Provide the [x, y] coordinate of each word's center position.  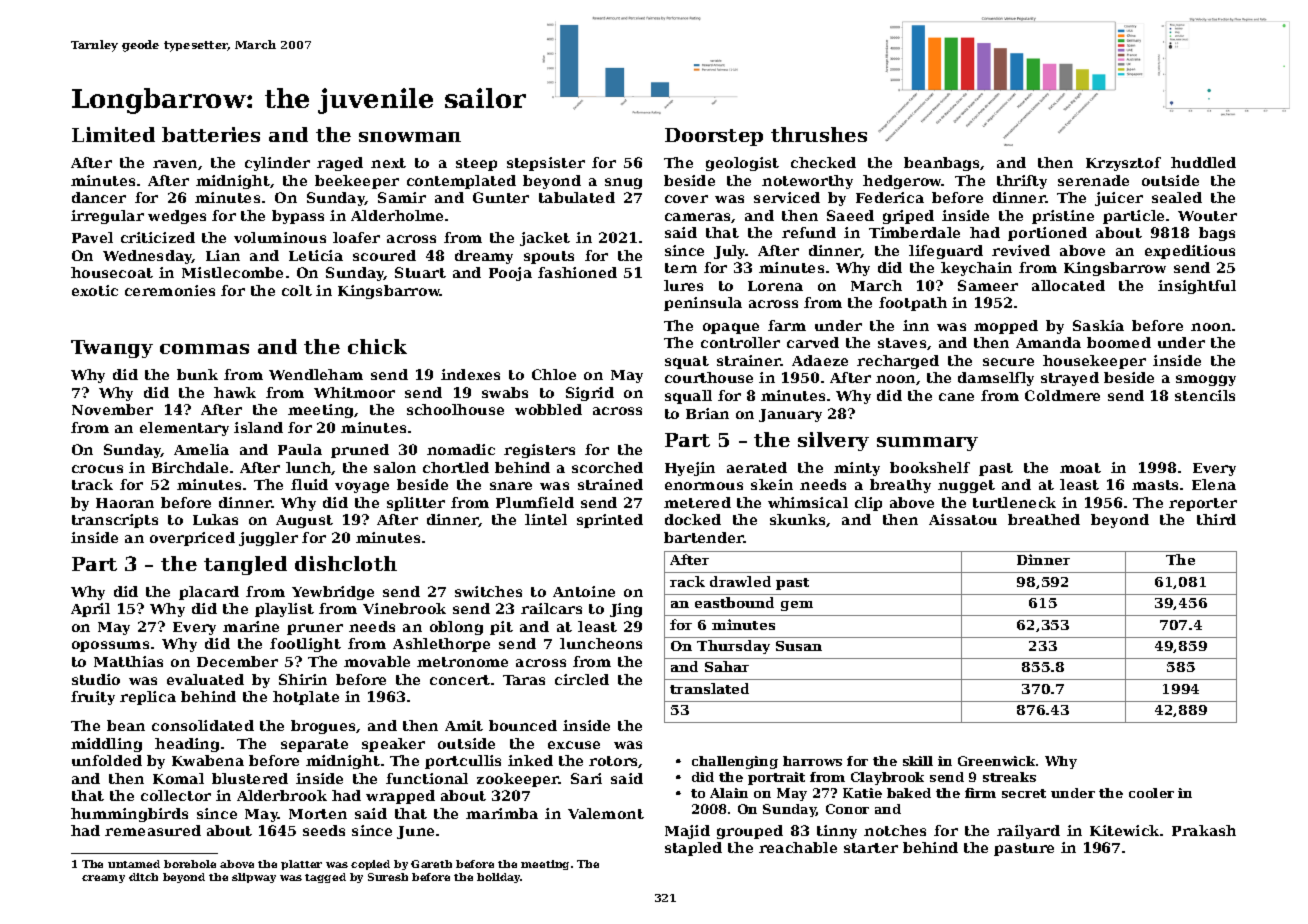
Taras [524, 680]
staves [902, 343]
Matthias [128, 661]
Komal [178, 778]
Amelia [201, 449]
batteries [211, 134]
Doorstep [714, 137]
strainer [749, 360]
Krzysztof [1123, 164]
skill [918, 761]
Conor [847, 809]
